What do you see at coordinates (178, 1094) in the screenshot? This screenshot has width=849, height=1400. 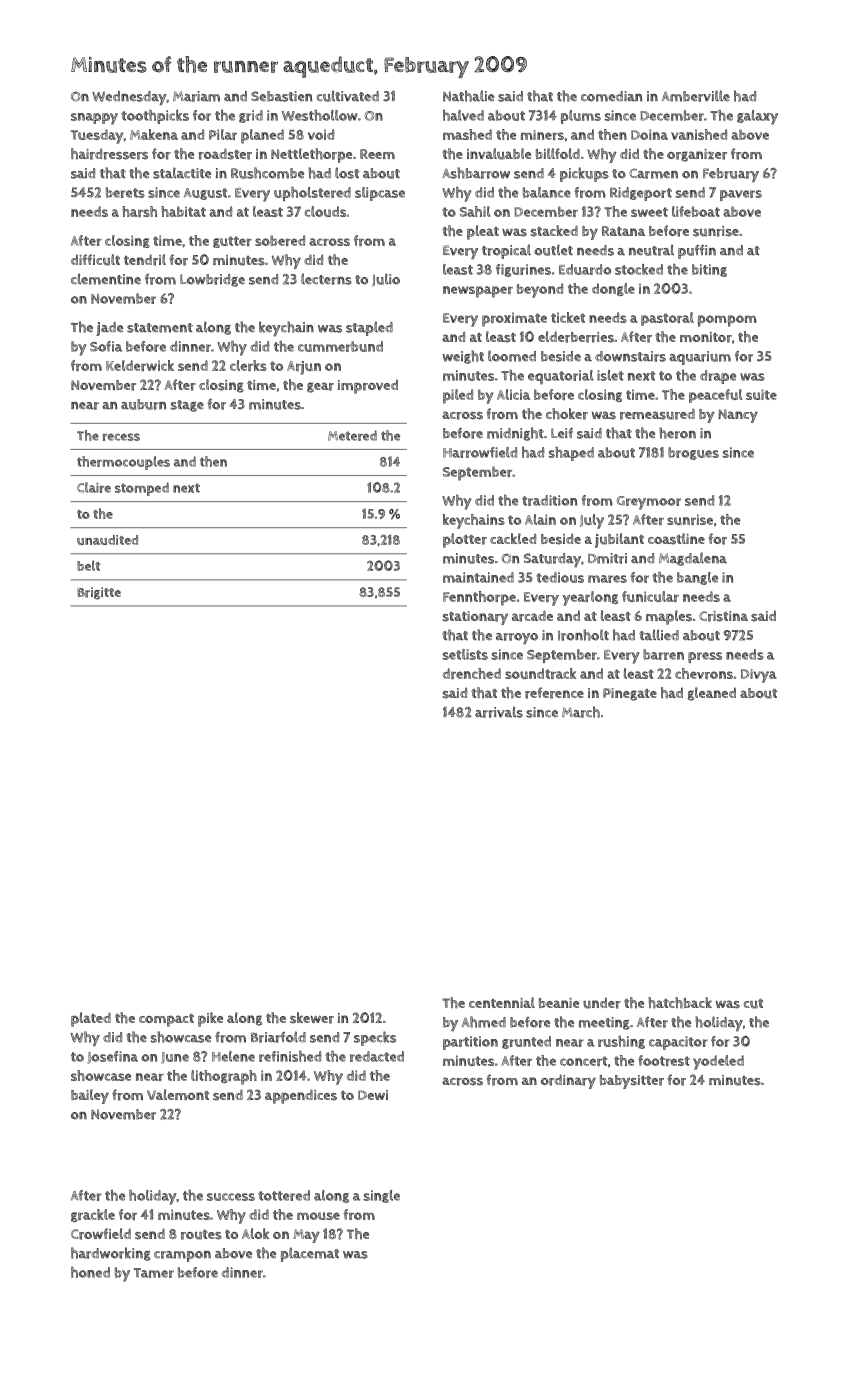 I see `Valemont` at bounding box center [178, 1094].
